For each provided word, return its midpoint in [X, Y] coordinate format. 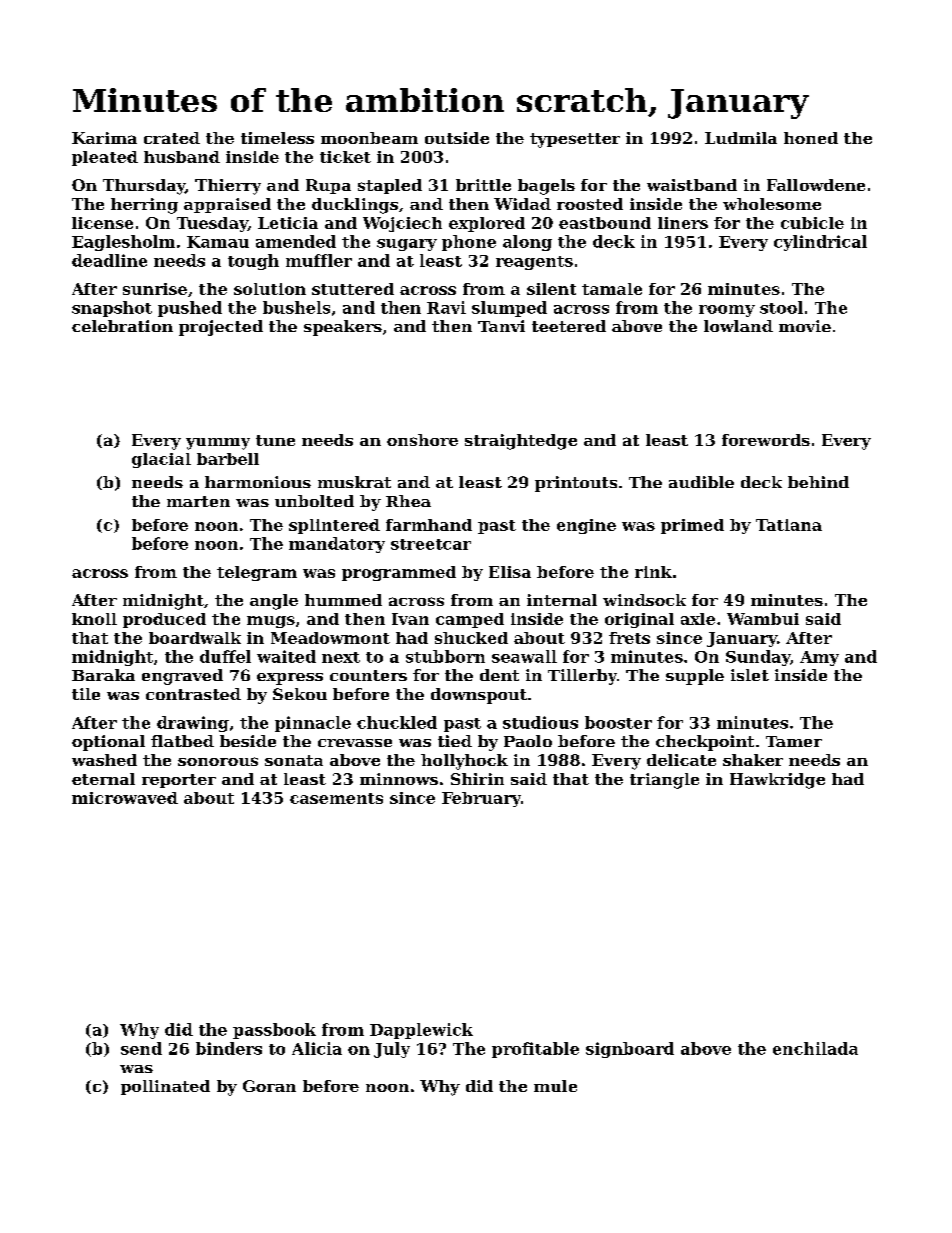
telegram [257, 573]
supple [695, 677]
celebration [122, 326]
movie [805, 326]
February [481, 799]
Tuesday [212, 224]
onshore [422, 440]
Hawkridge [777, 781]
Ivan [410, 619]
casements [336, 798]
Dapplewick [421, 1031]
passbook [274, 1031]
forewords [766, 440]
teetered [569, 326]
